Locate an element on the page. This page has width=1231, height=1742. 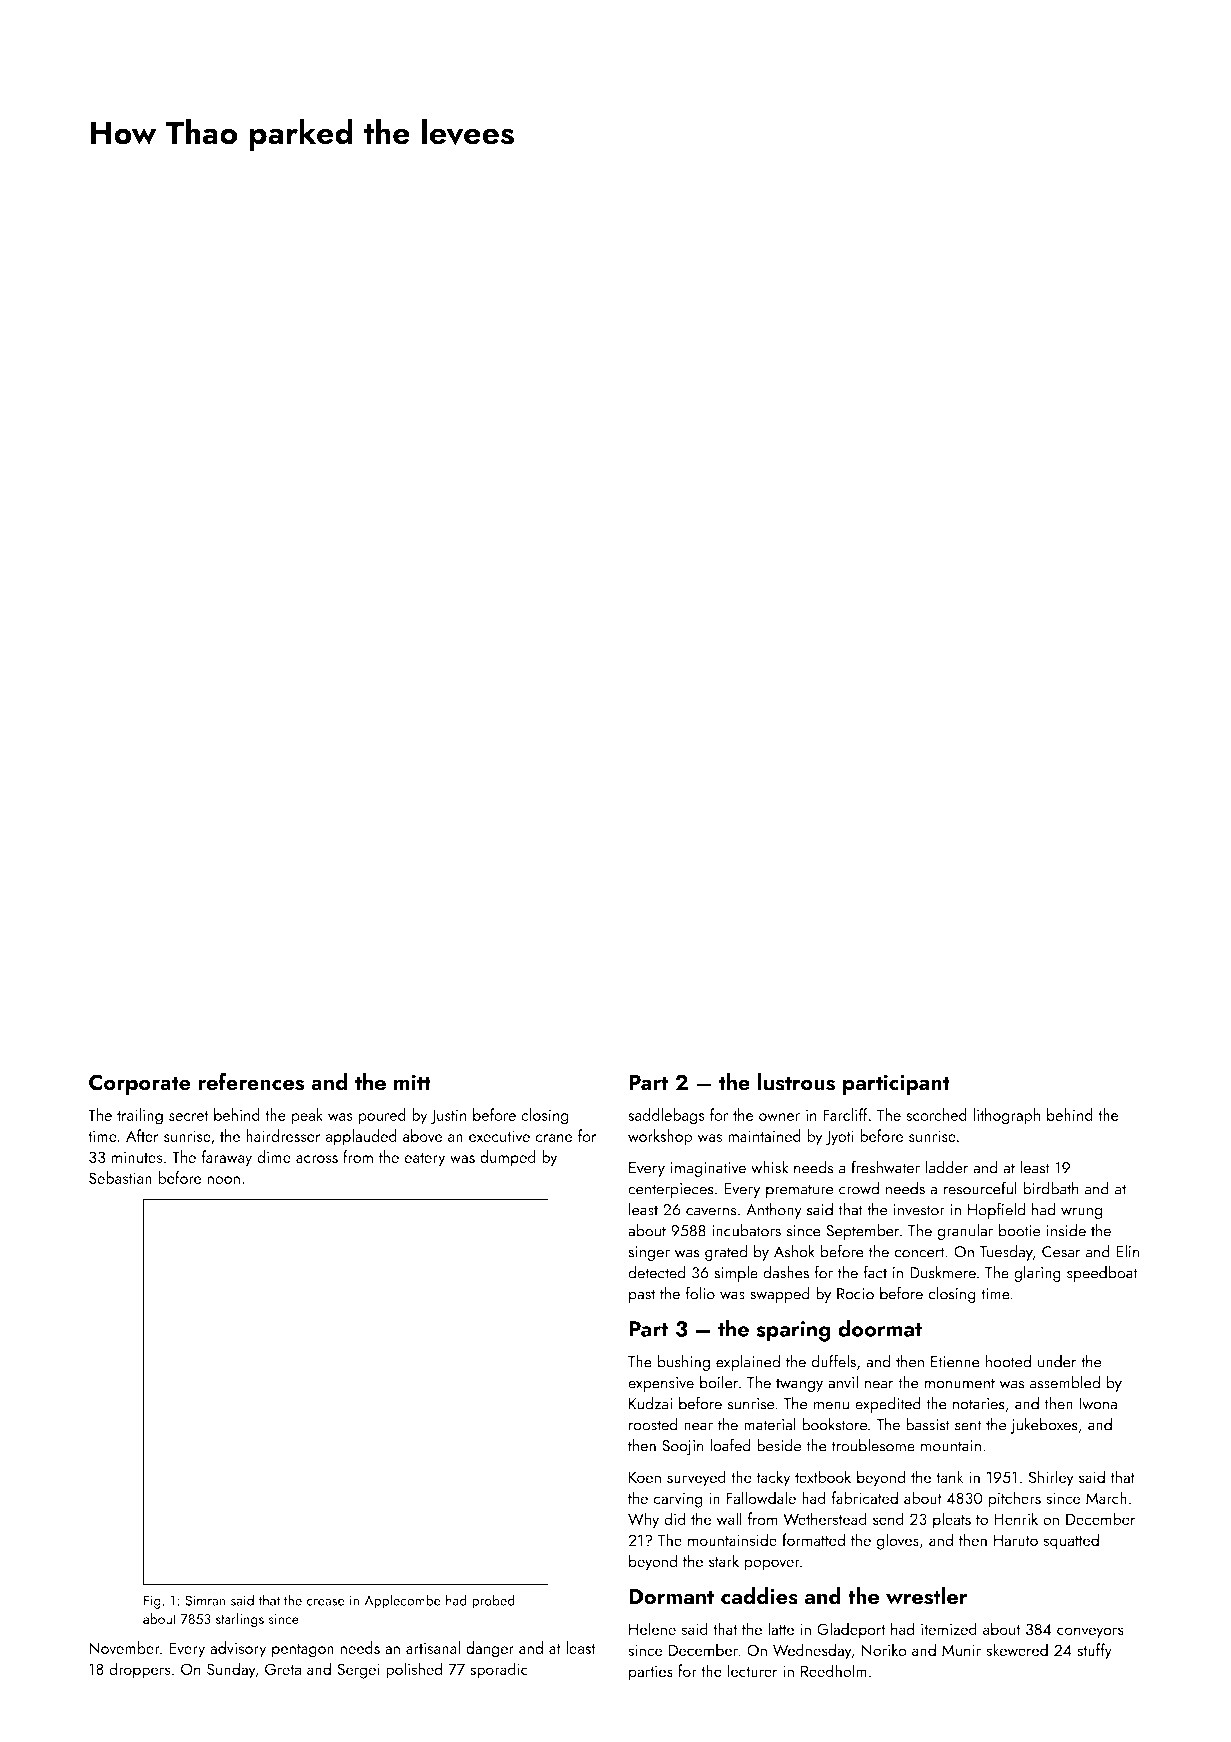
bushing is located at coordinates (684, 1362).
